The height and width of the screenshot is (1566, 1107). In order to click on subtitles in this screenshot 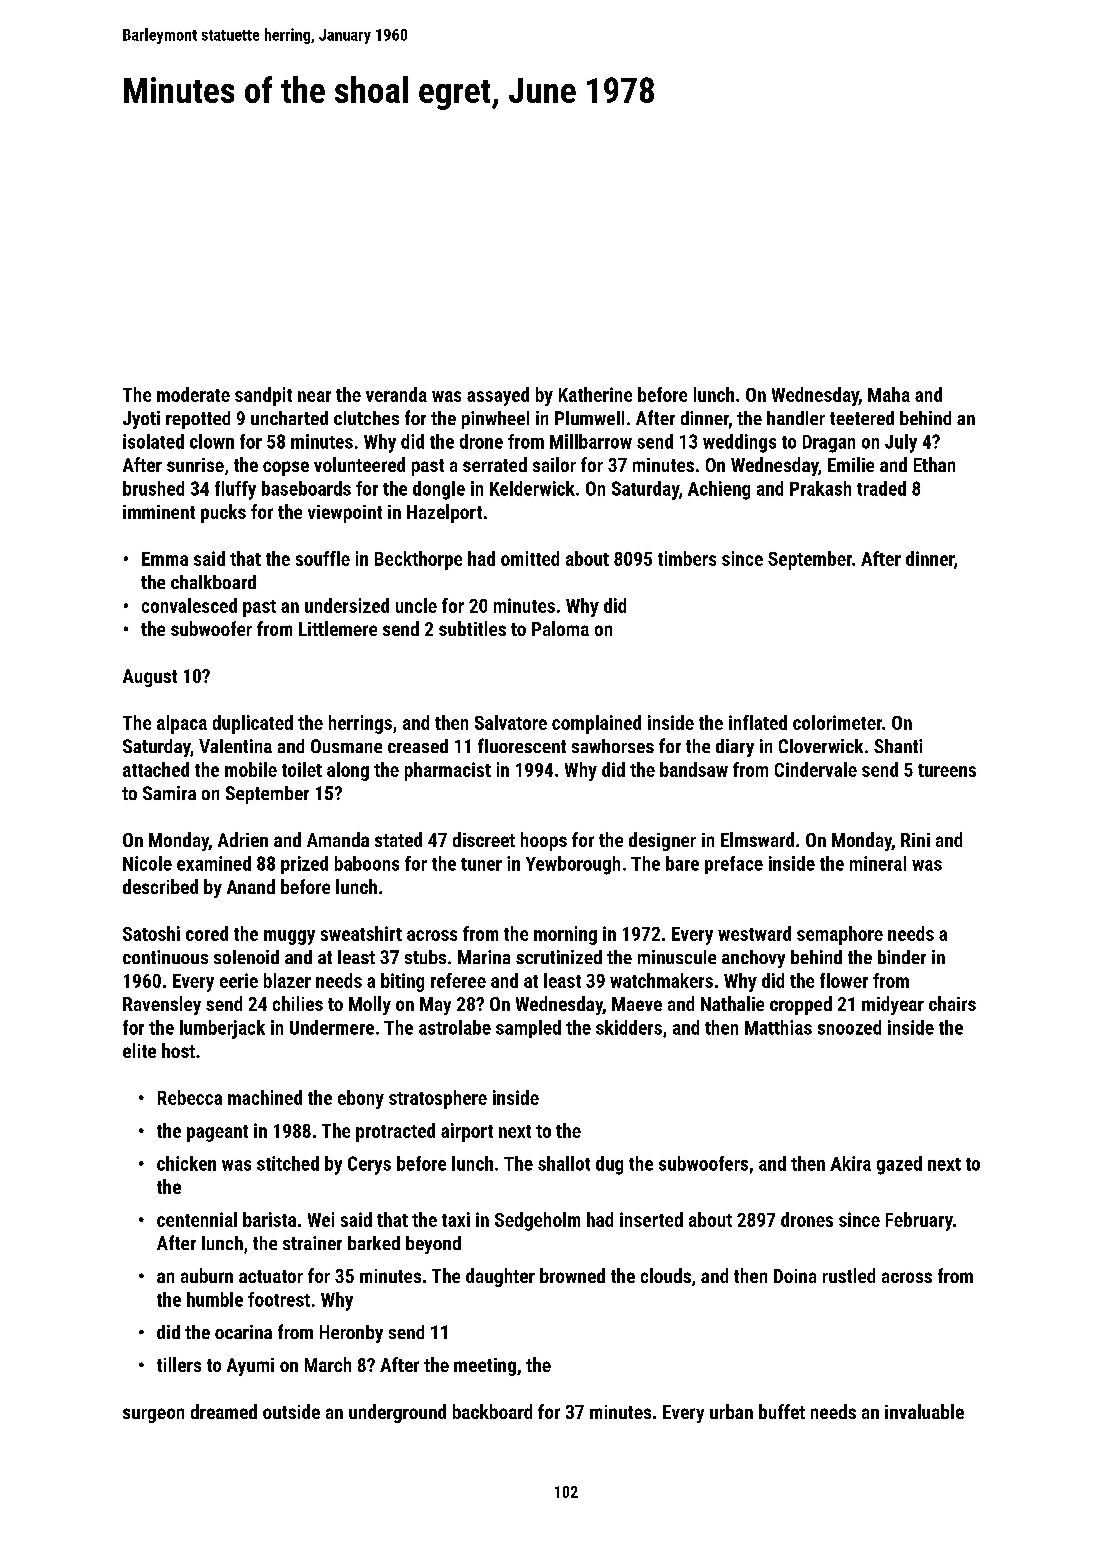, I will do `click(472, 628)`.
